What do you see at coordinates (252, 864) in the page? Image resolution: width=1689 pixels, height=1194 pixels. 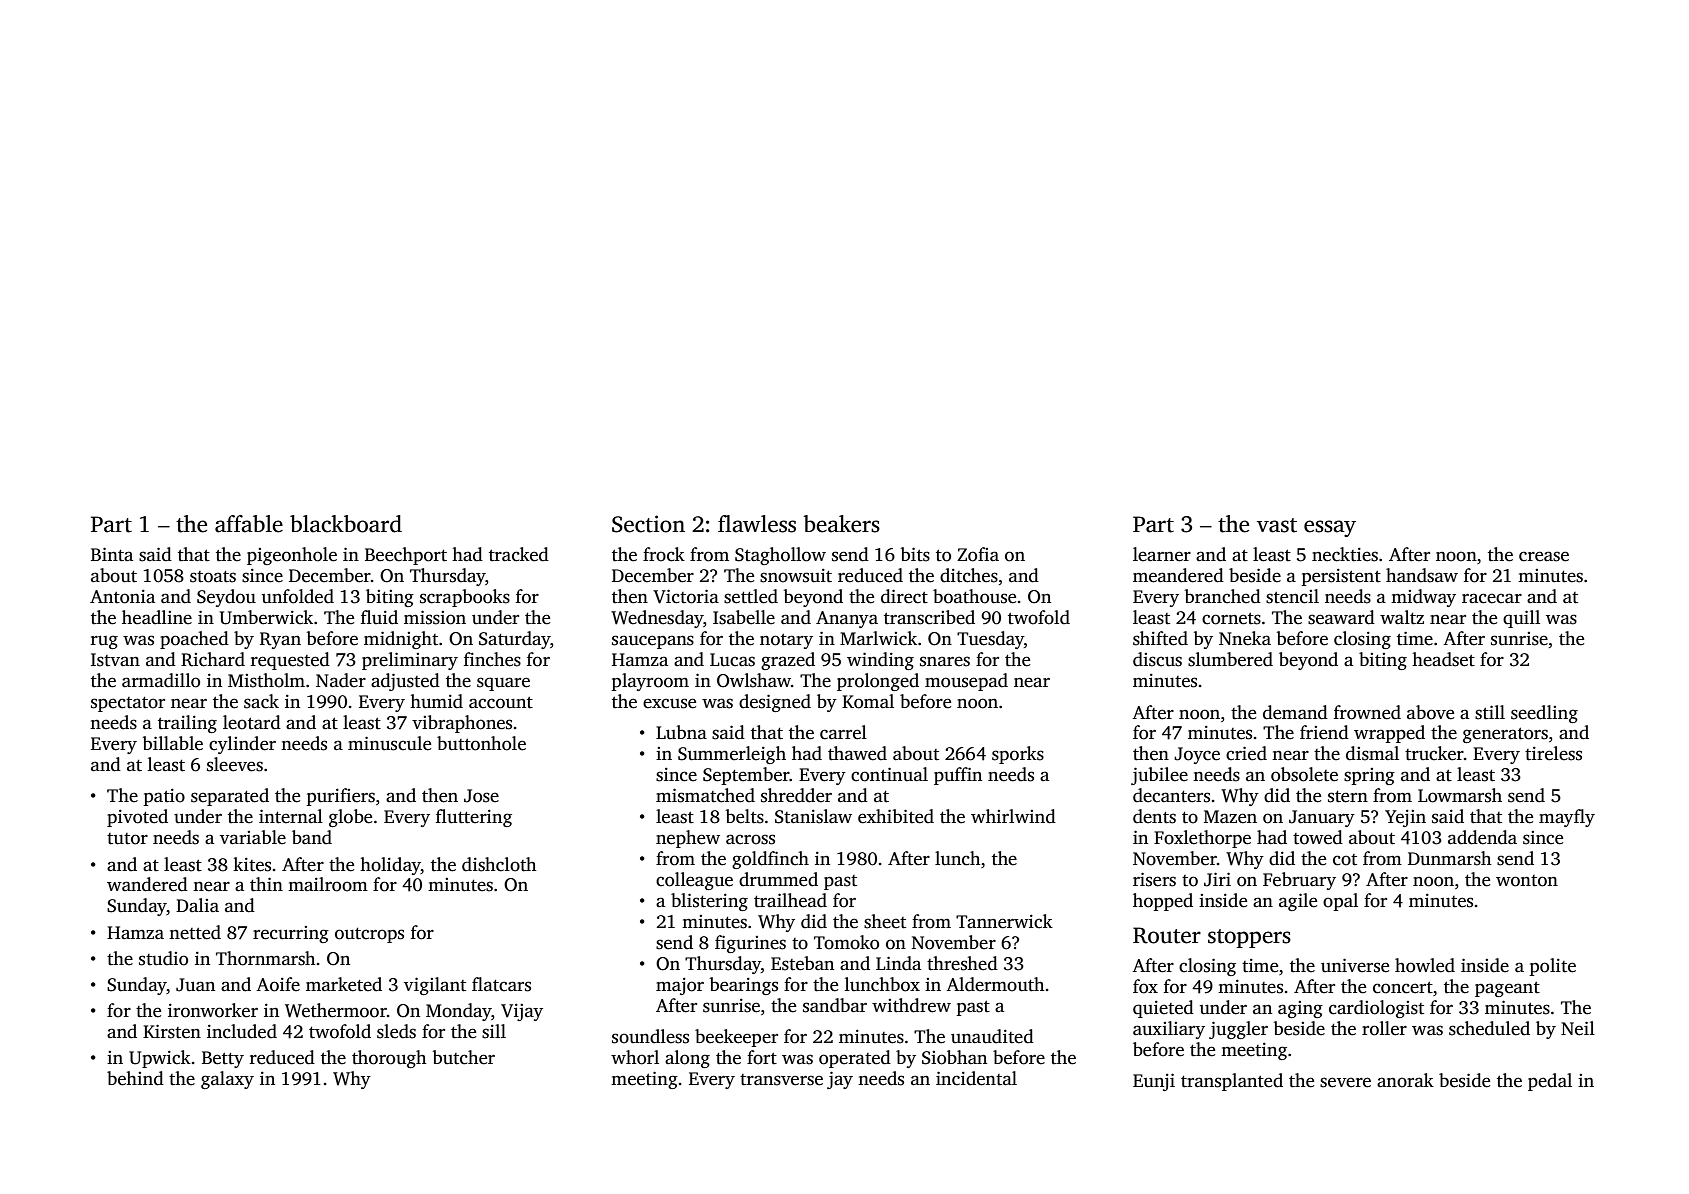 I see `kites` at bounding box center [252, 864].
